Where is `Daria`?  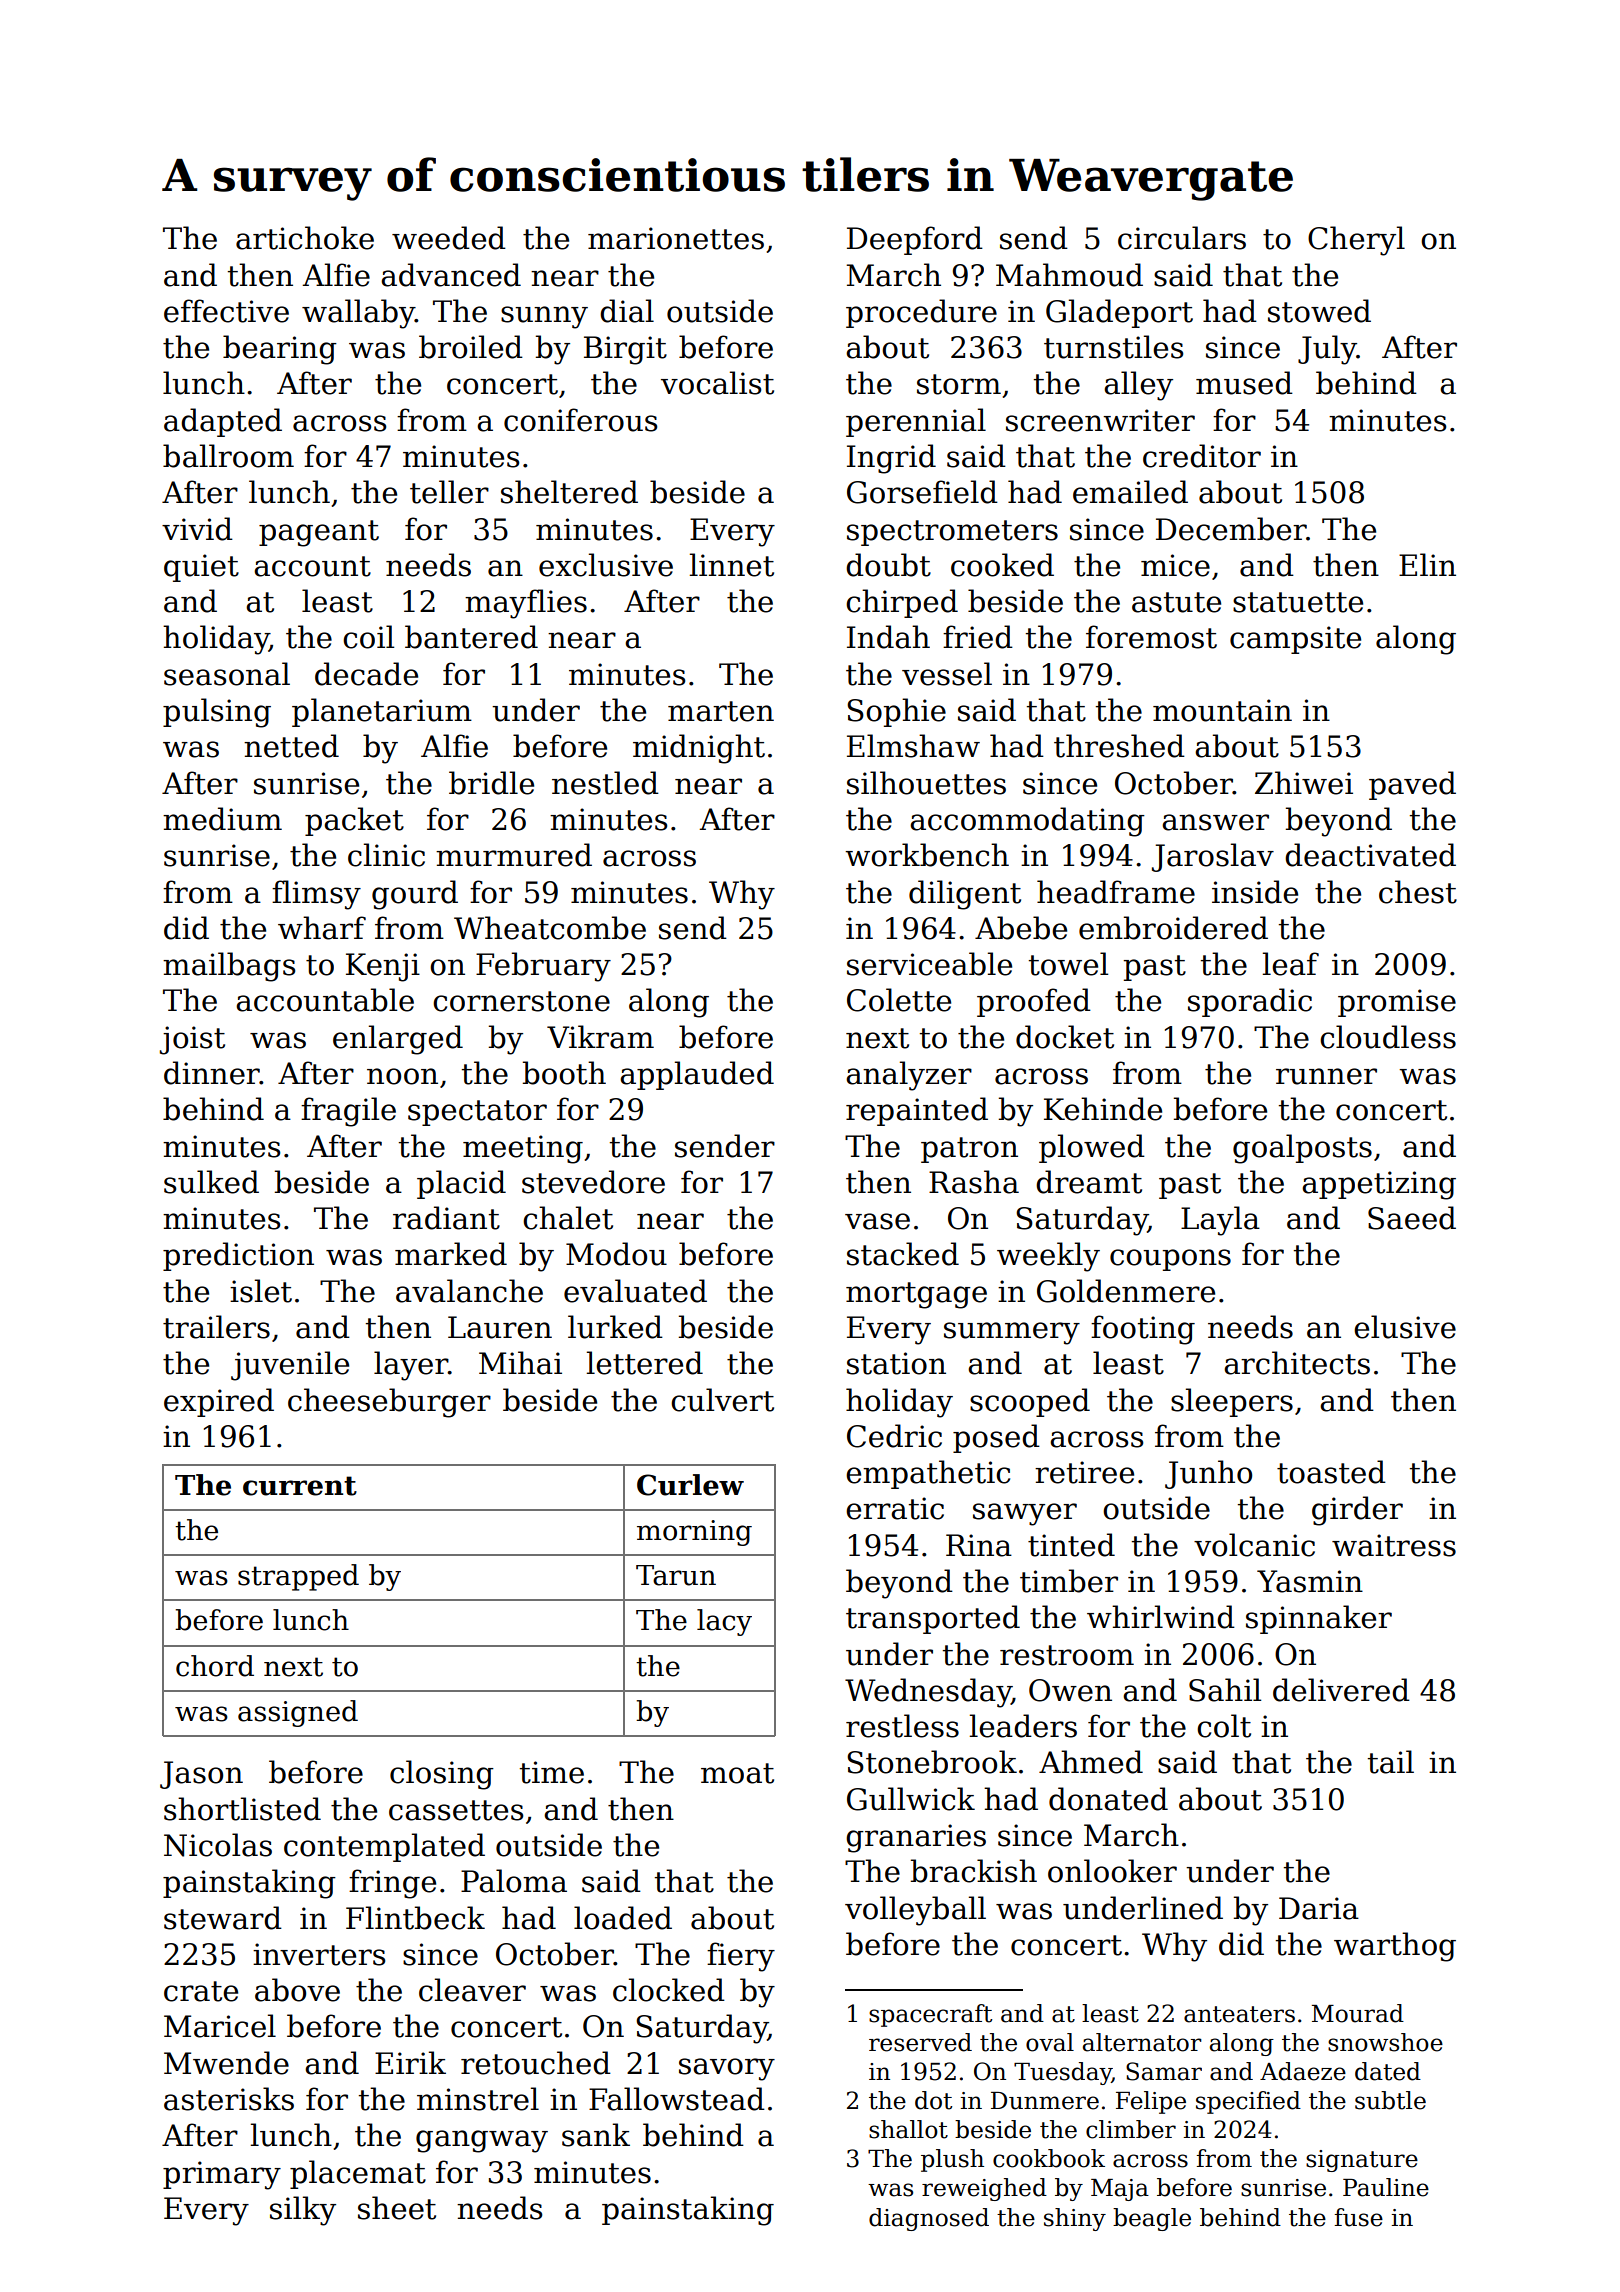
Daria is located at coordinates (1319, 1908).
